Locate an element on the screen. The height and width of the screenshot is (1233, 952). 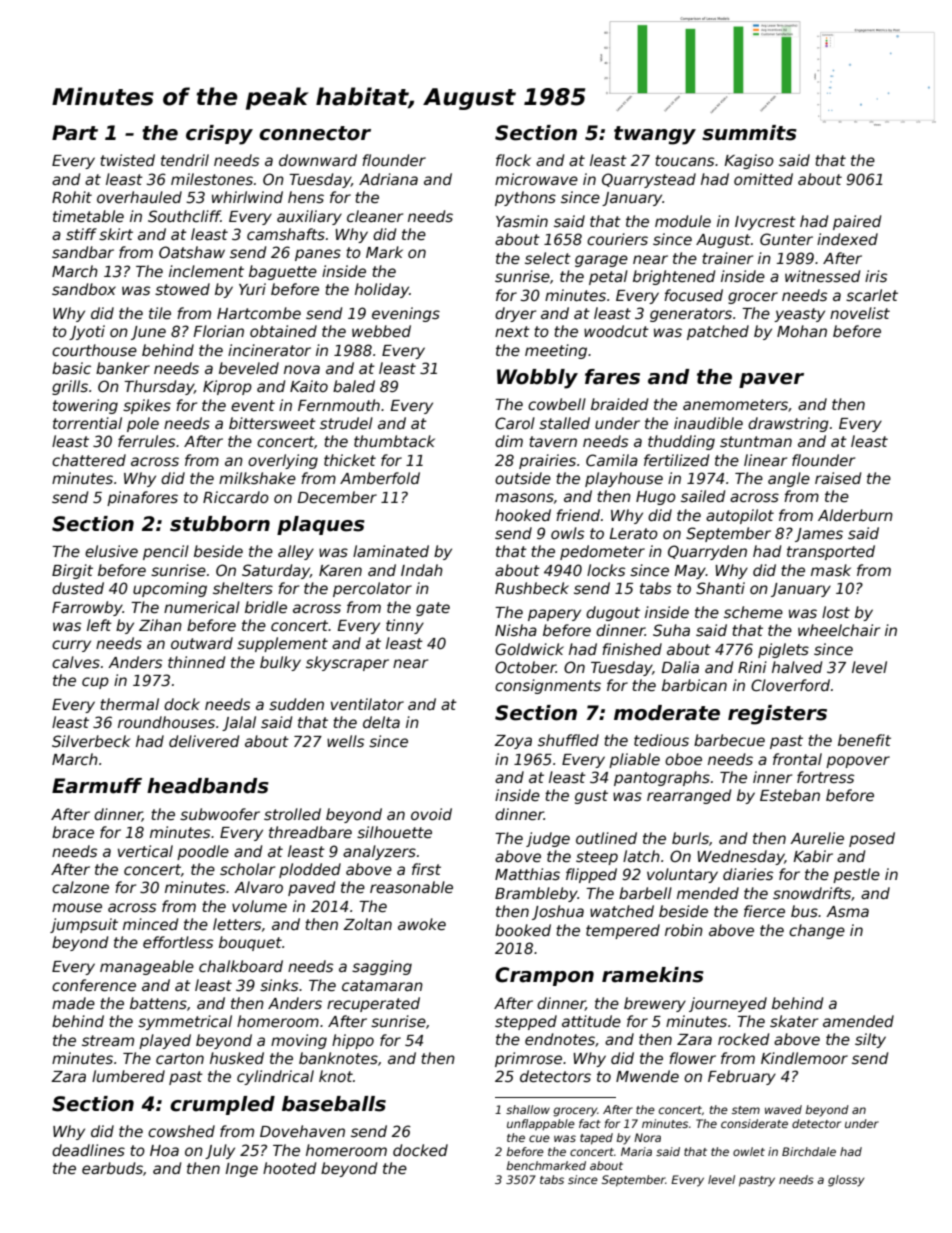
burls is located at coordinates (690, 838).
